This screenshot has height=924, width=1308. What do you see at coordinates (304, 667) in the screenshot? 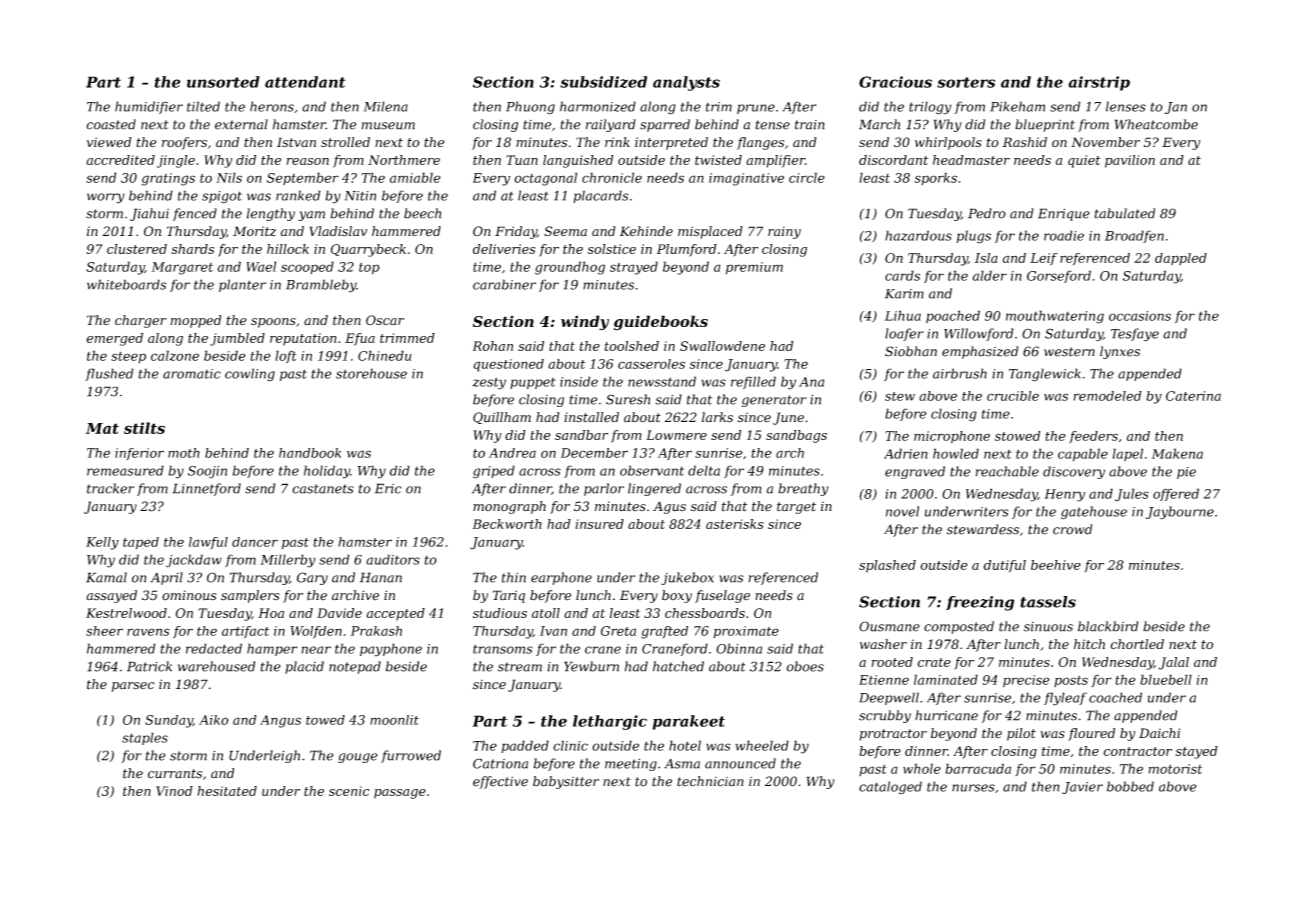
I see `placid` at bounding box center [304, 667].
